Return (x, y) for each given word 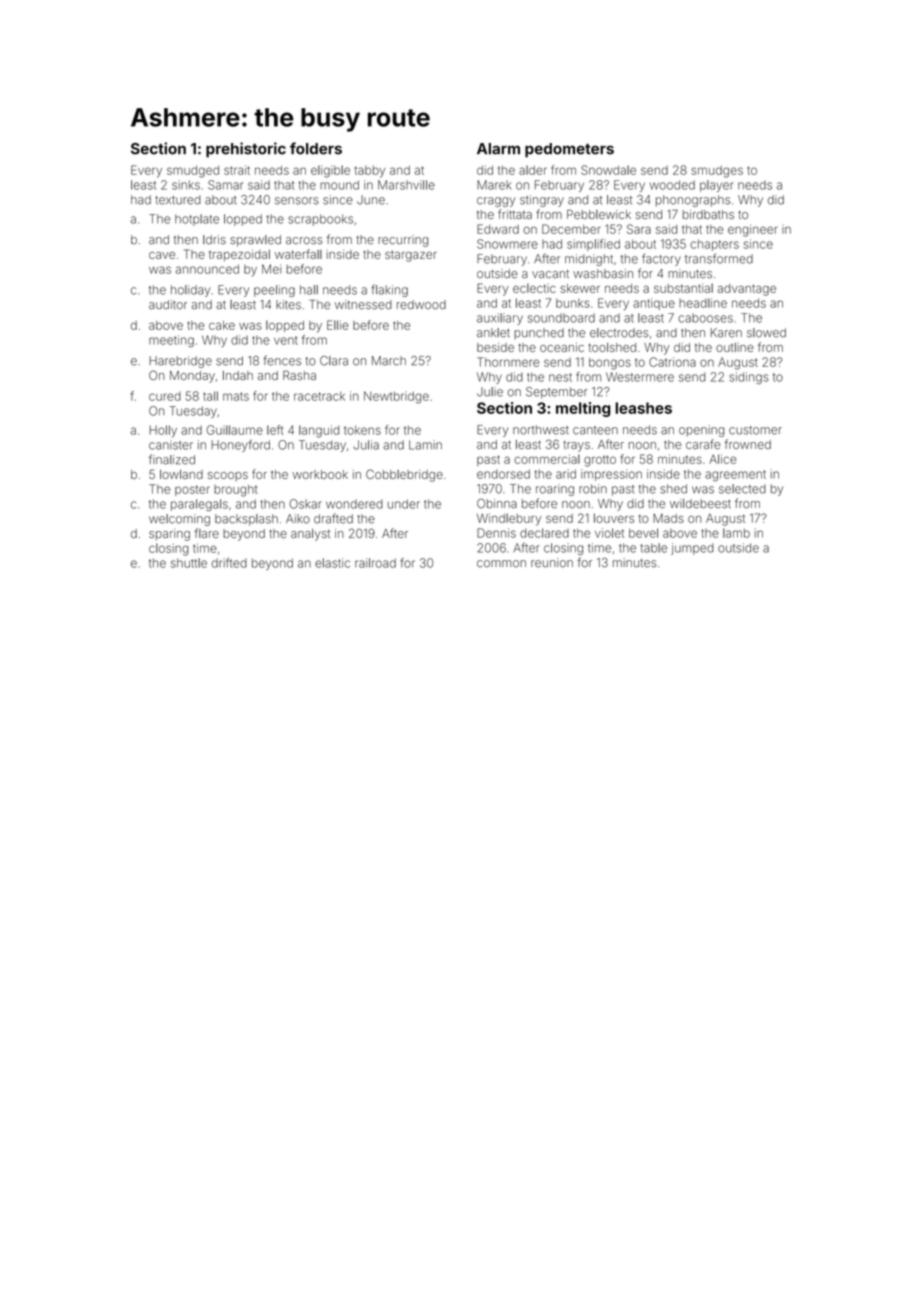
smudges (717, 172)
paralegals (199, 505)
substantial (683, 288)
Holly (163, 431)
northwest (541, 430)
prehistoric (246, 150)
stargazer (411, 256)
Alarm (498, 149)
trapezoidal (239, 255)
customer (755, 430)
